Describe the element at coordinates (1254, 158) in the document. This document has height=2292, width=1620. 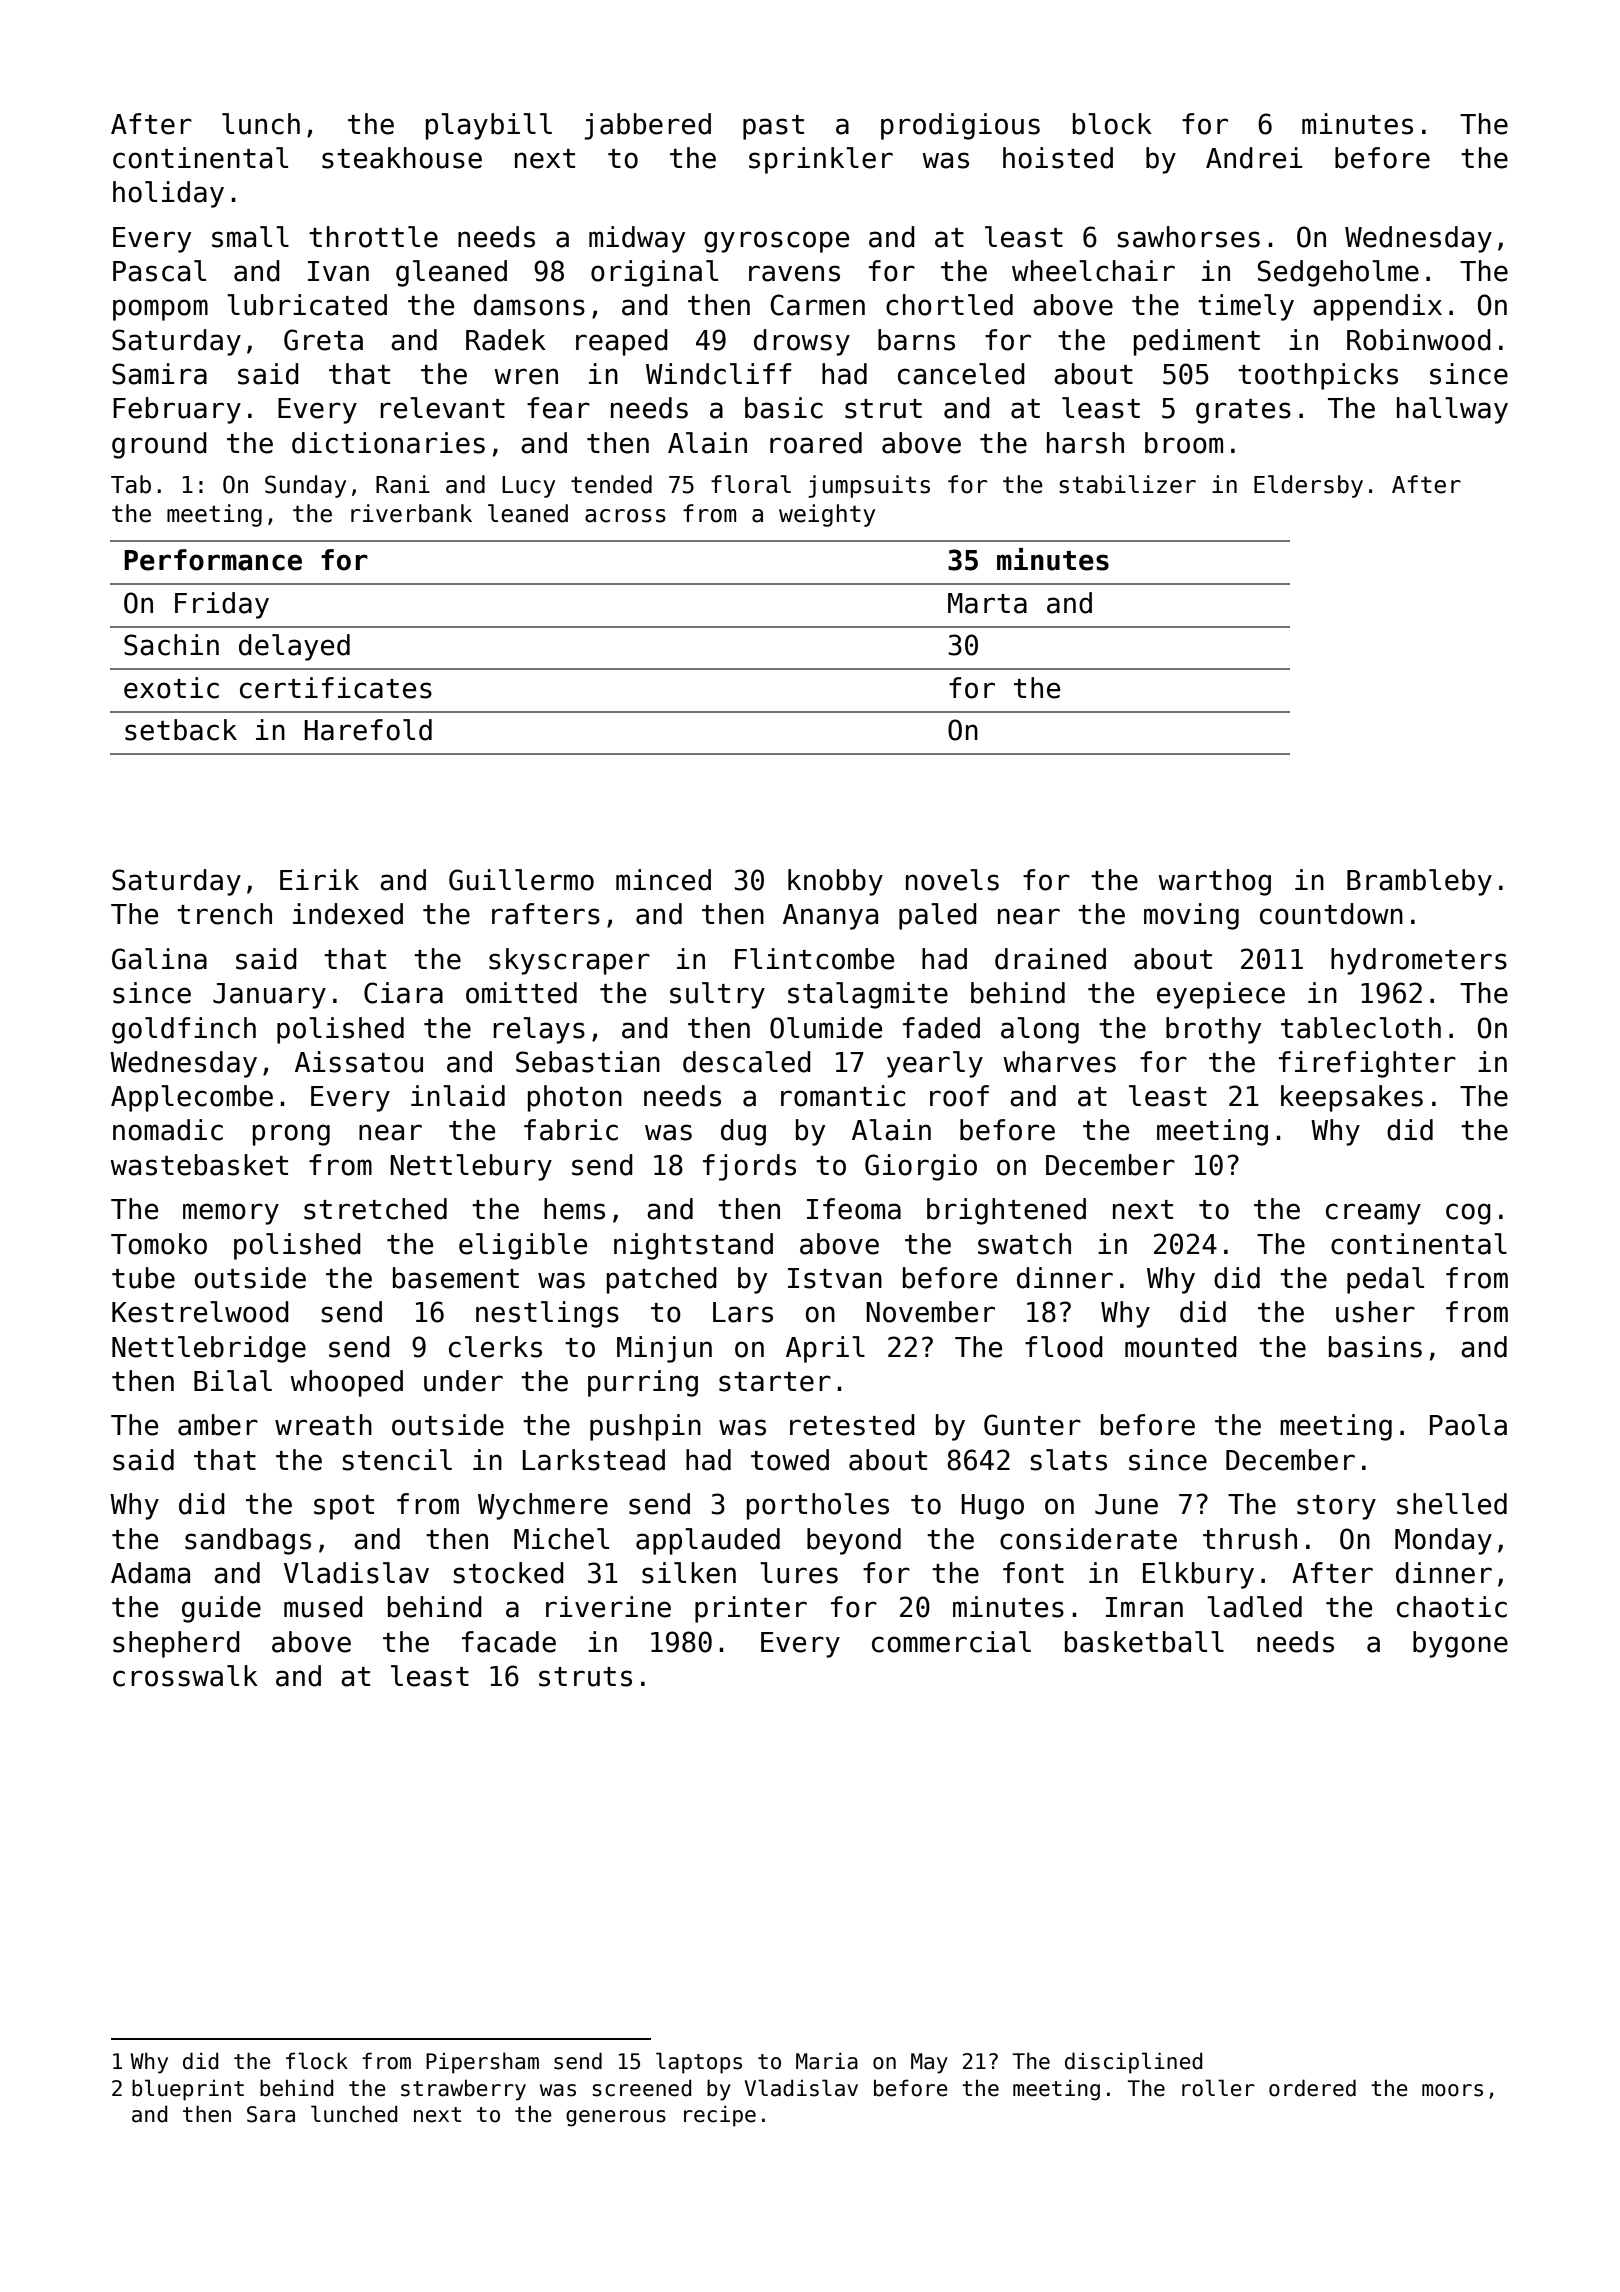
I see `Andrei` at that location.
